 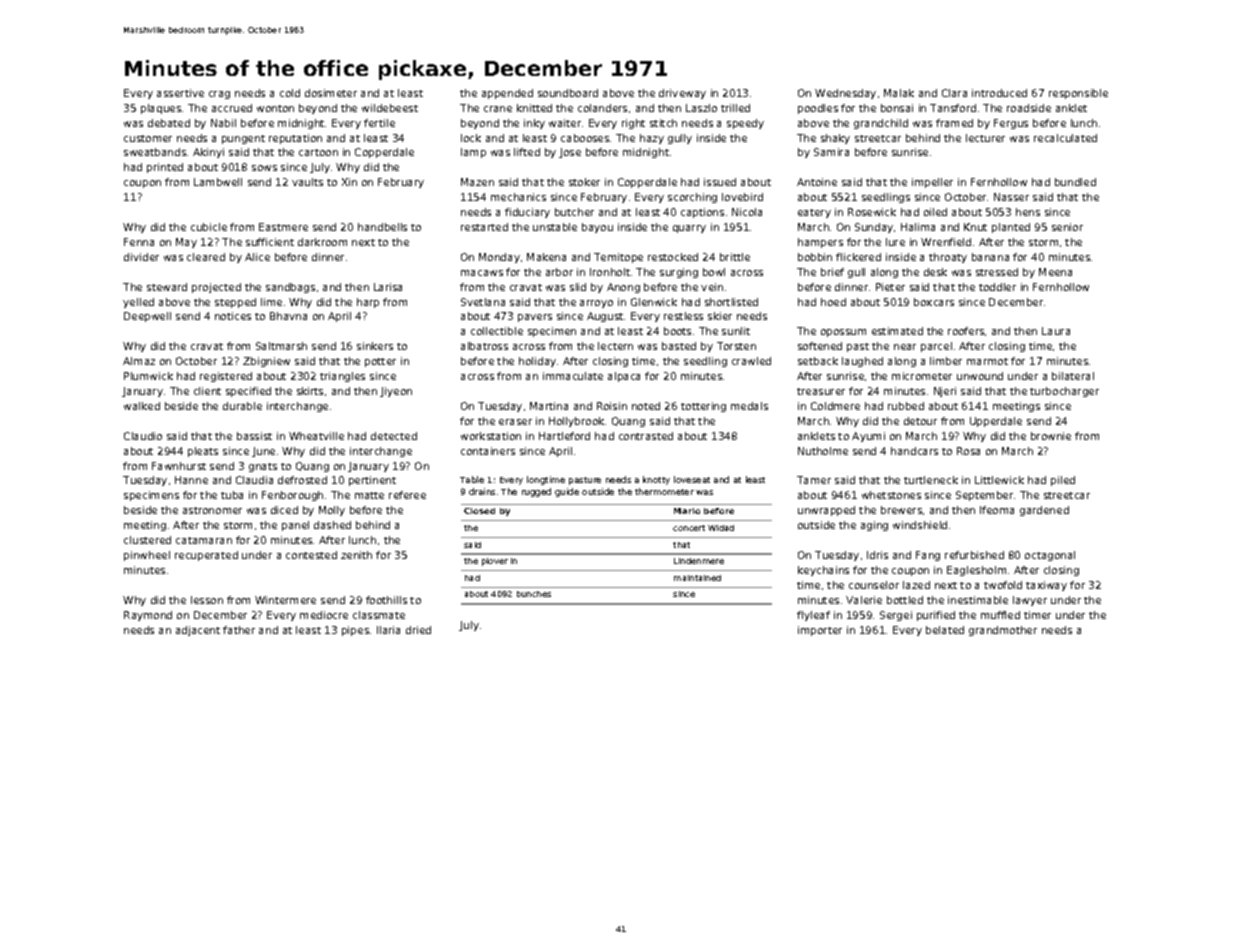 What do you see at coordinates (390, 108) in the image?
I see `wildebeest` at bounding box center [390, 108].
